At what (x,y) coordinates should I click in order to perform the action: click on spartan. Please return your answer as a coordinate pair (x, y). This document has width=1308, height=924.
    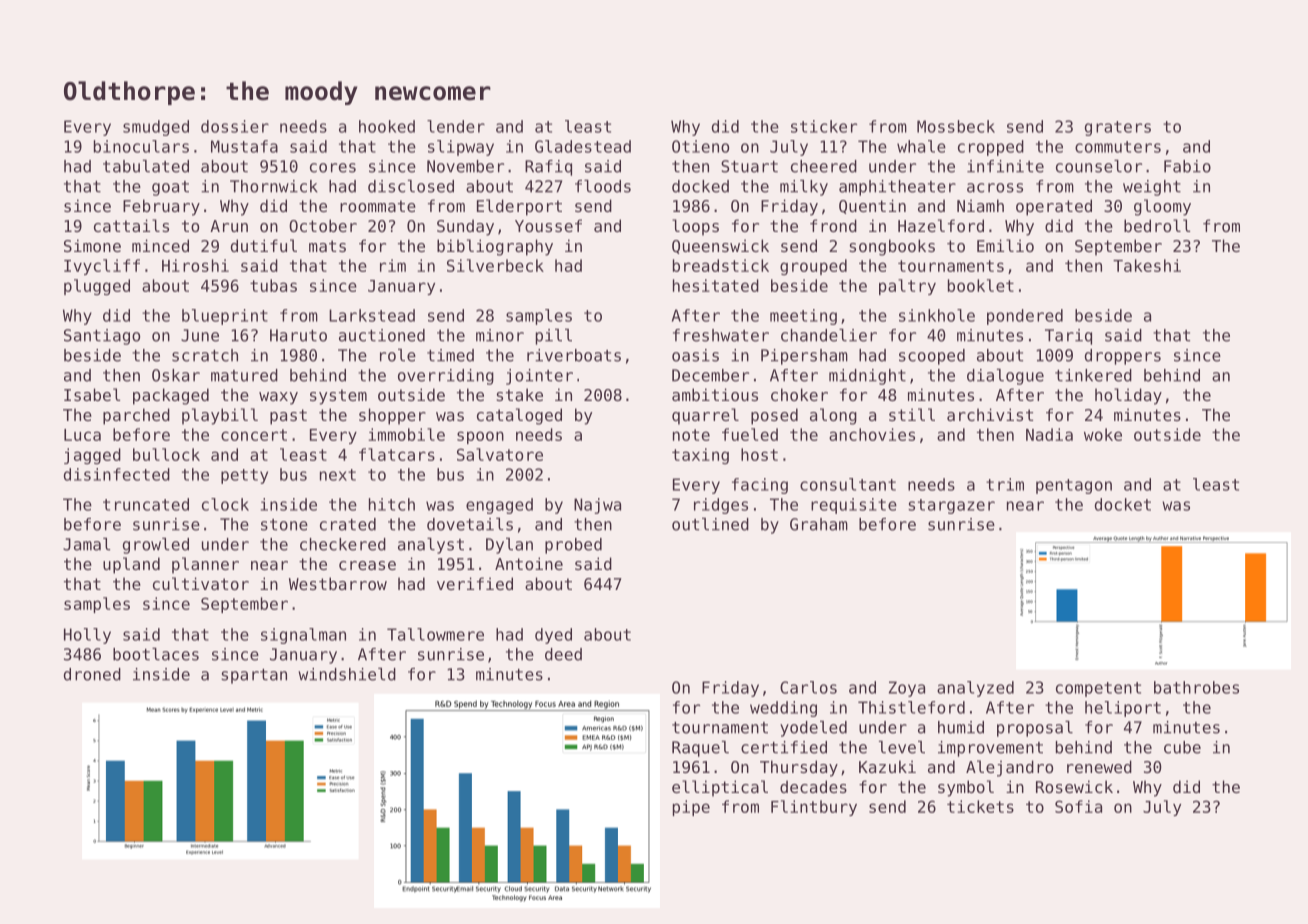
    Looking at the image, I should click on (254, 676).
